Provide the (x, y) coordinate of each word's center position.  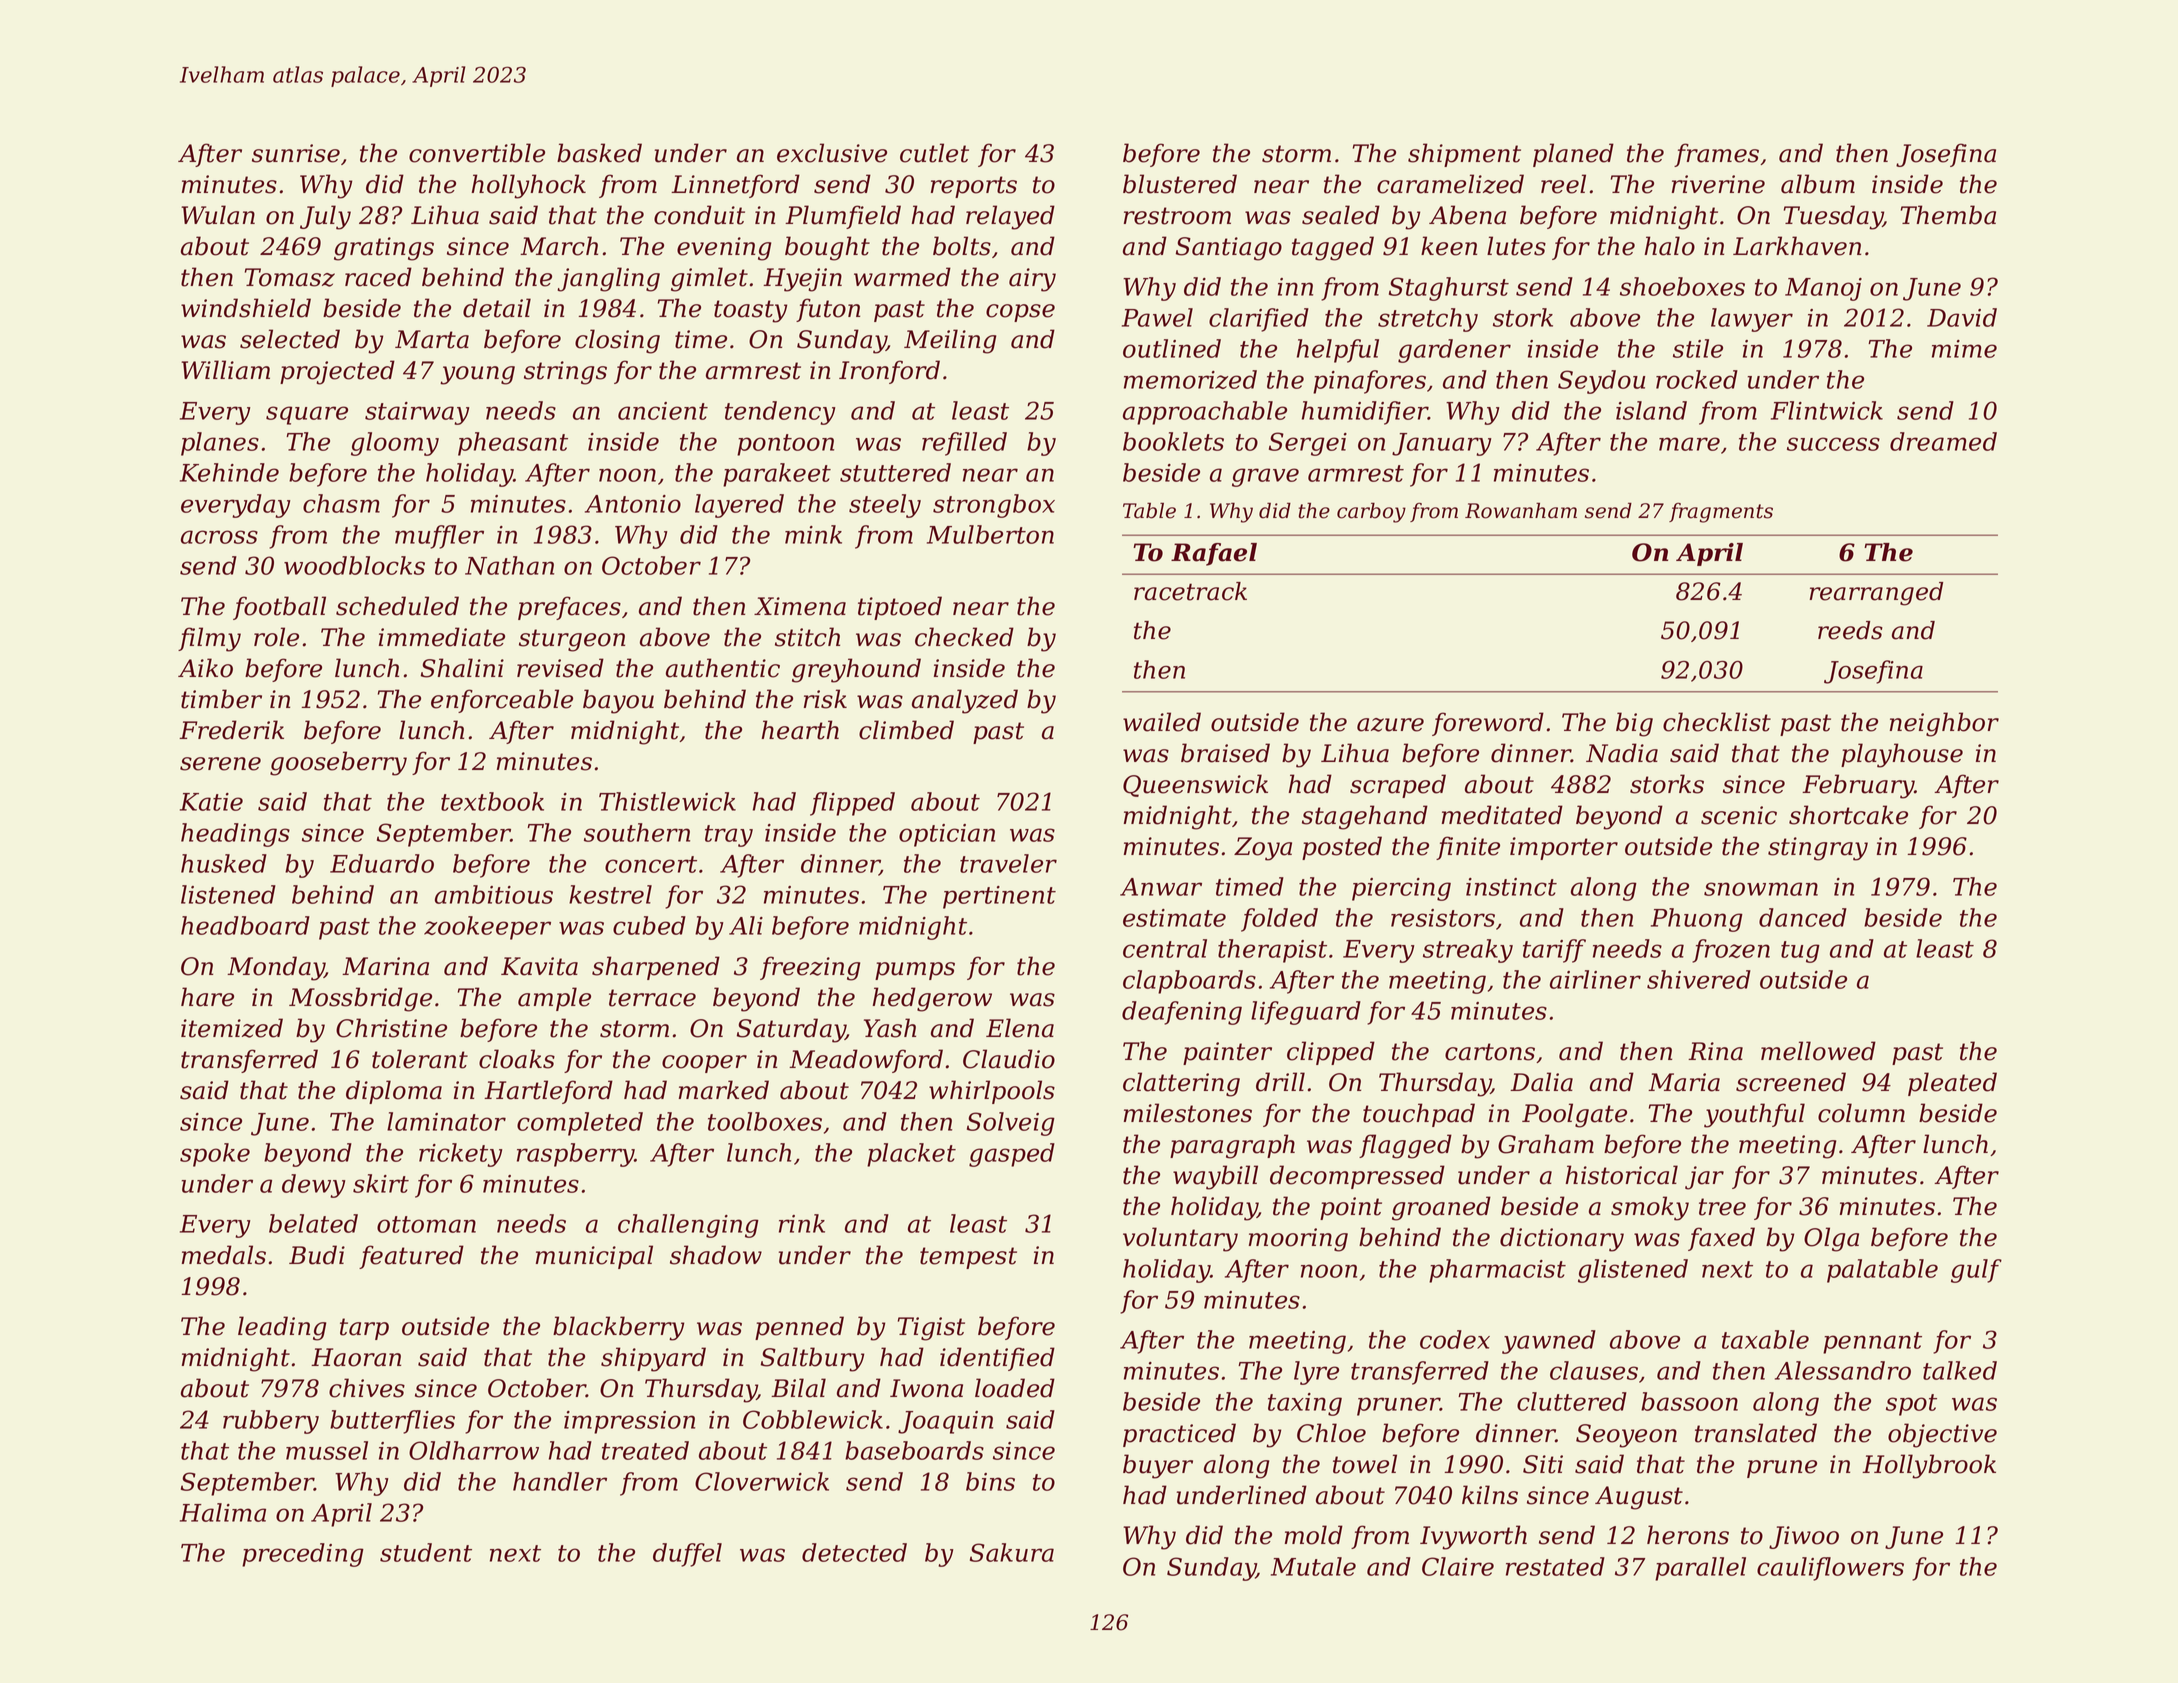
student (426, 1552)
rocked (1697, 379)
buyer (1158, 1466)
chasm (341, 503)
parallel (1700, 1569)
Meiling (950, 341)
